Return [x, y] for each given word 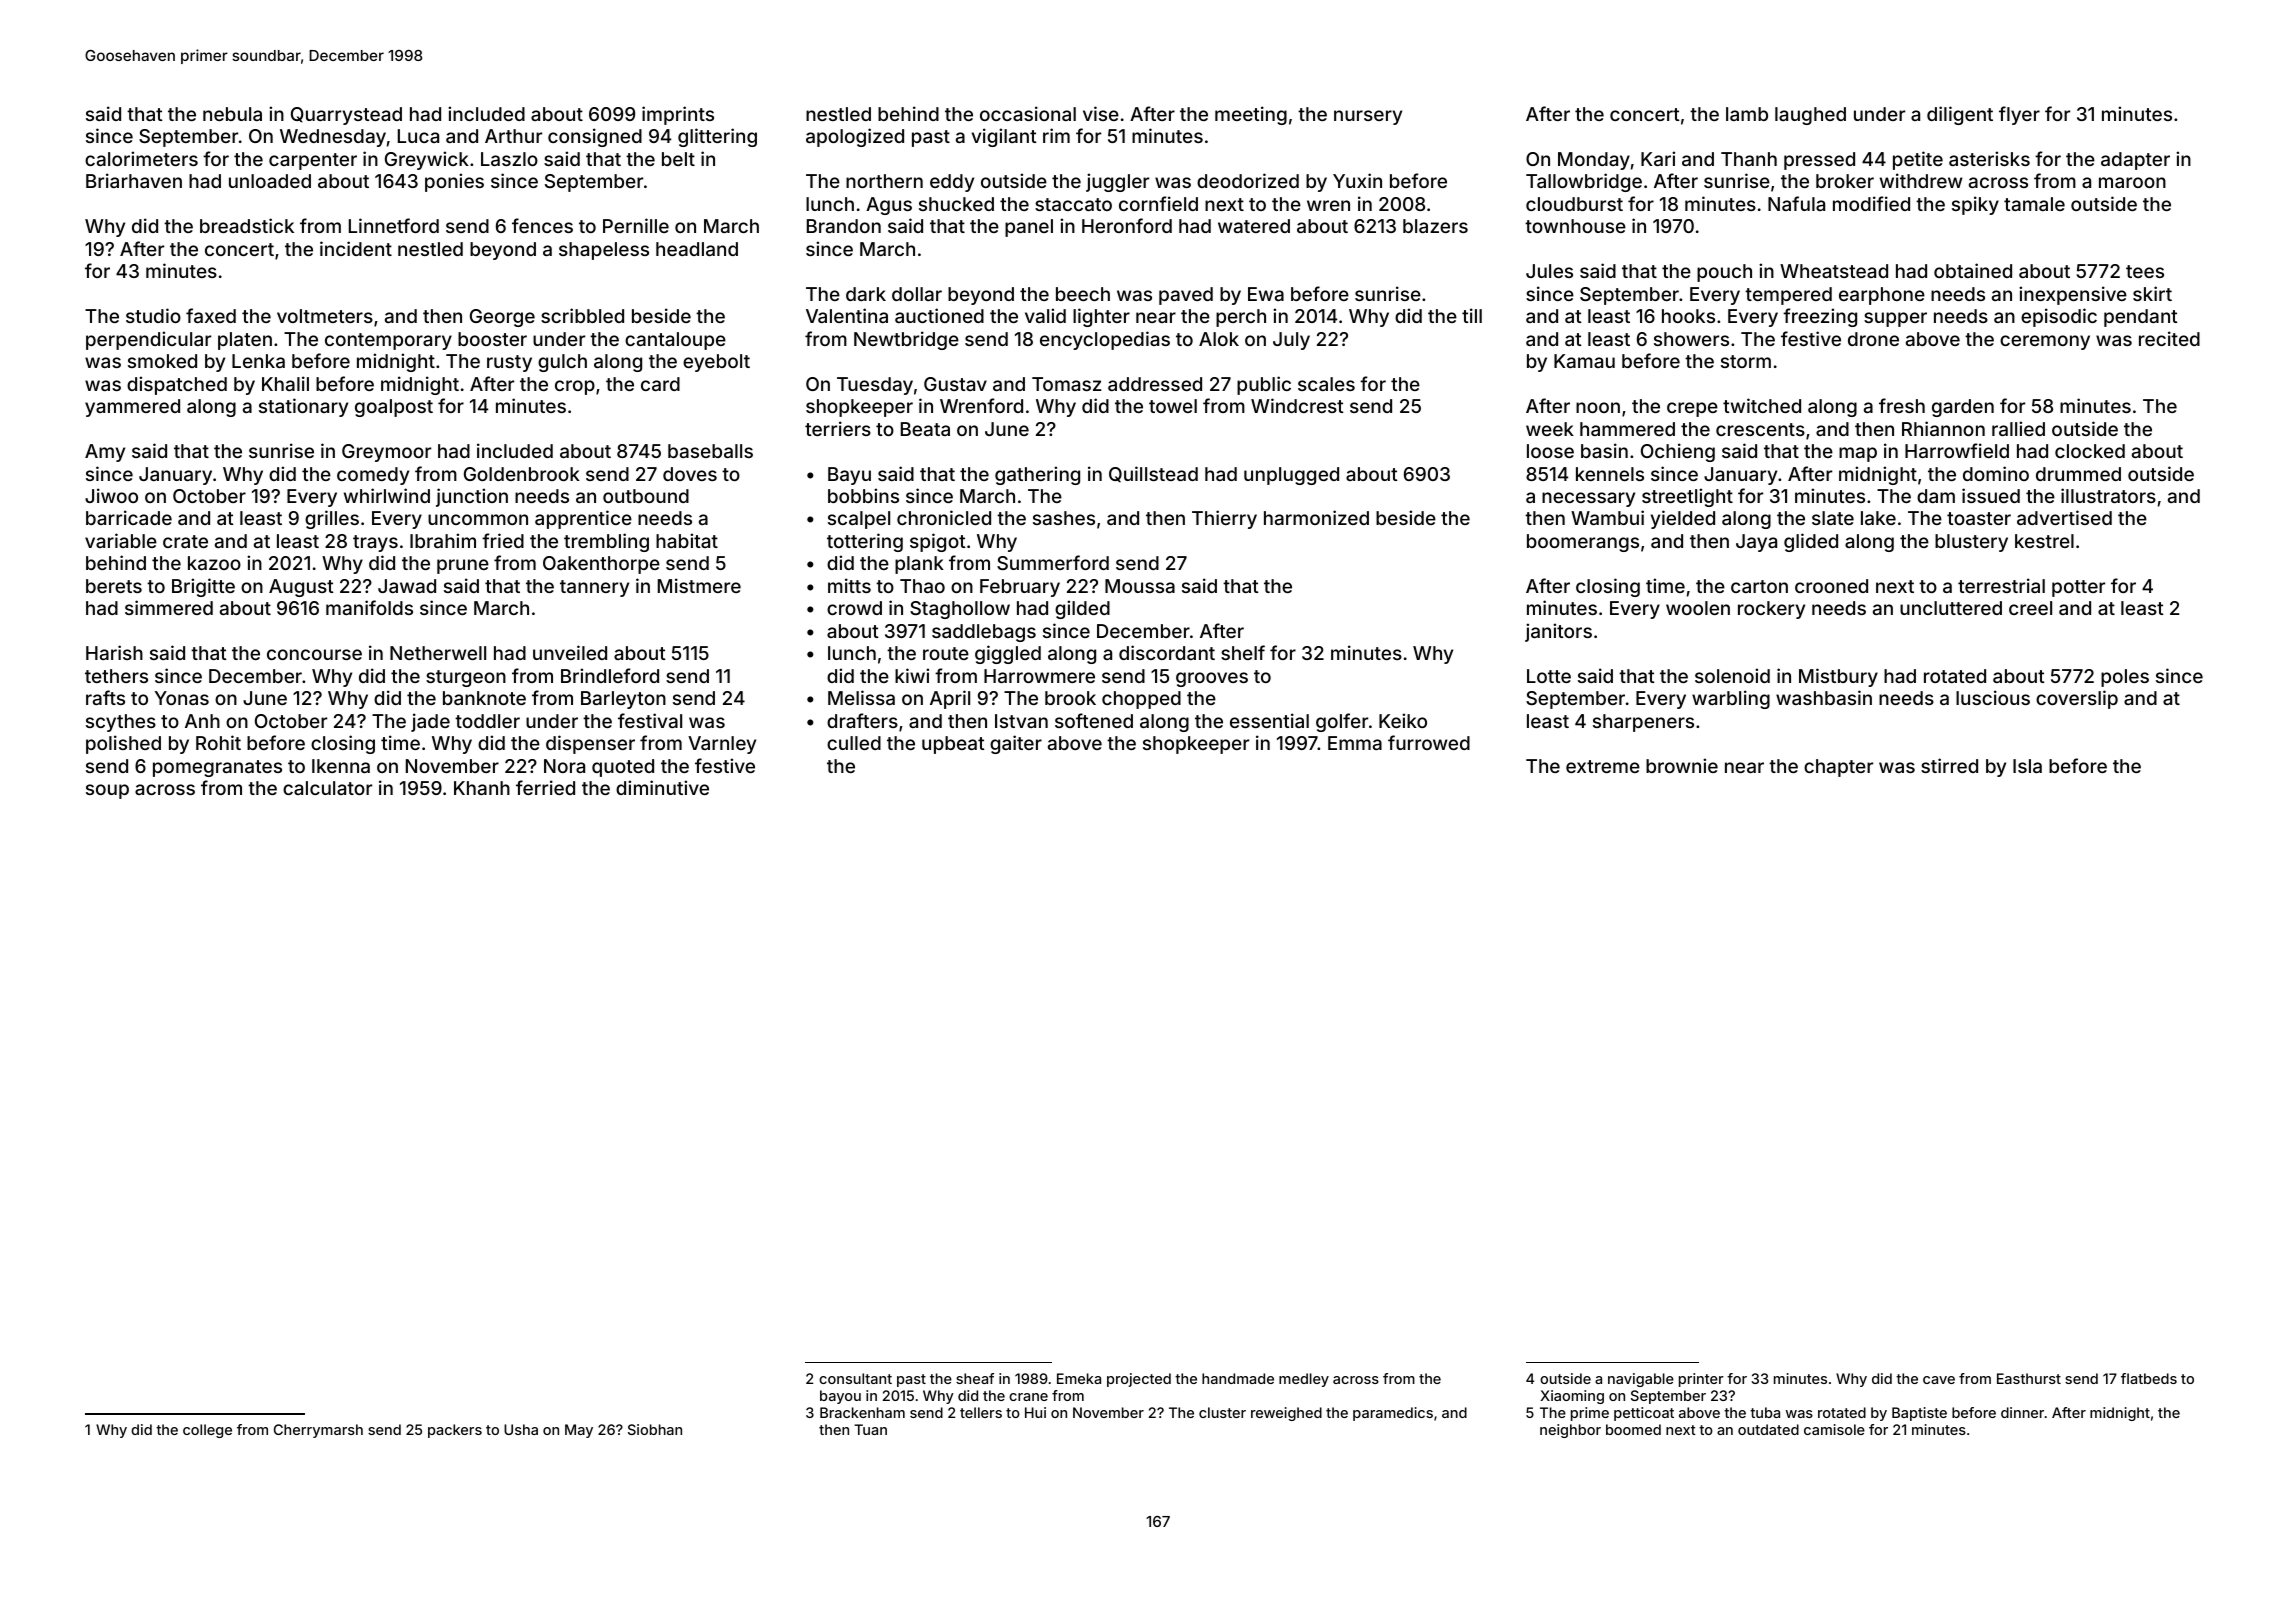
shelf [1243, 652]
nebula [232, 114]
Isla [2027, 766]
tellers [981, 1412]
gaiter [1016, 744]
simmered [169, 607]
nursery [1368, 117]
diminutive [662, 787]
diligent [1960, 115]
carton [1759, 586]
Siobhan [655, 1429]
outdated [1768, 1429]
